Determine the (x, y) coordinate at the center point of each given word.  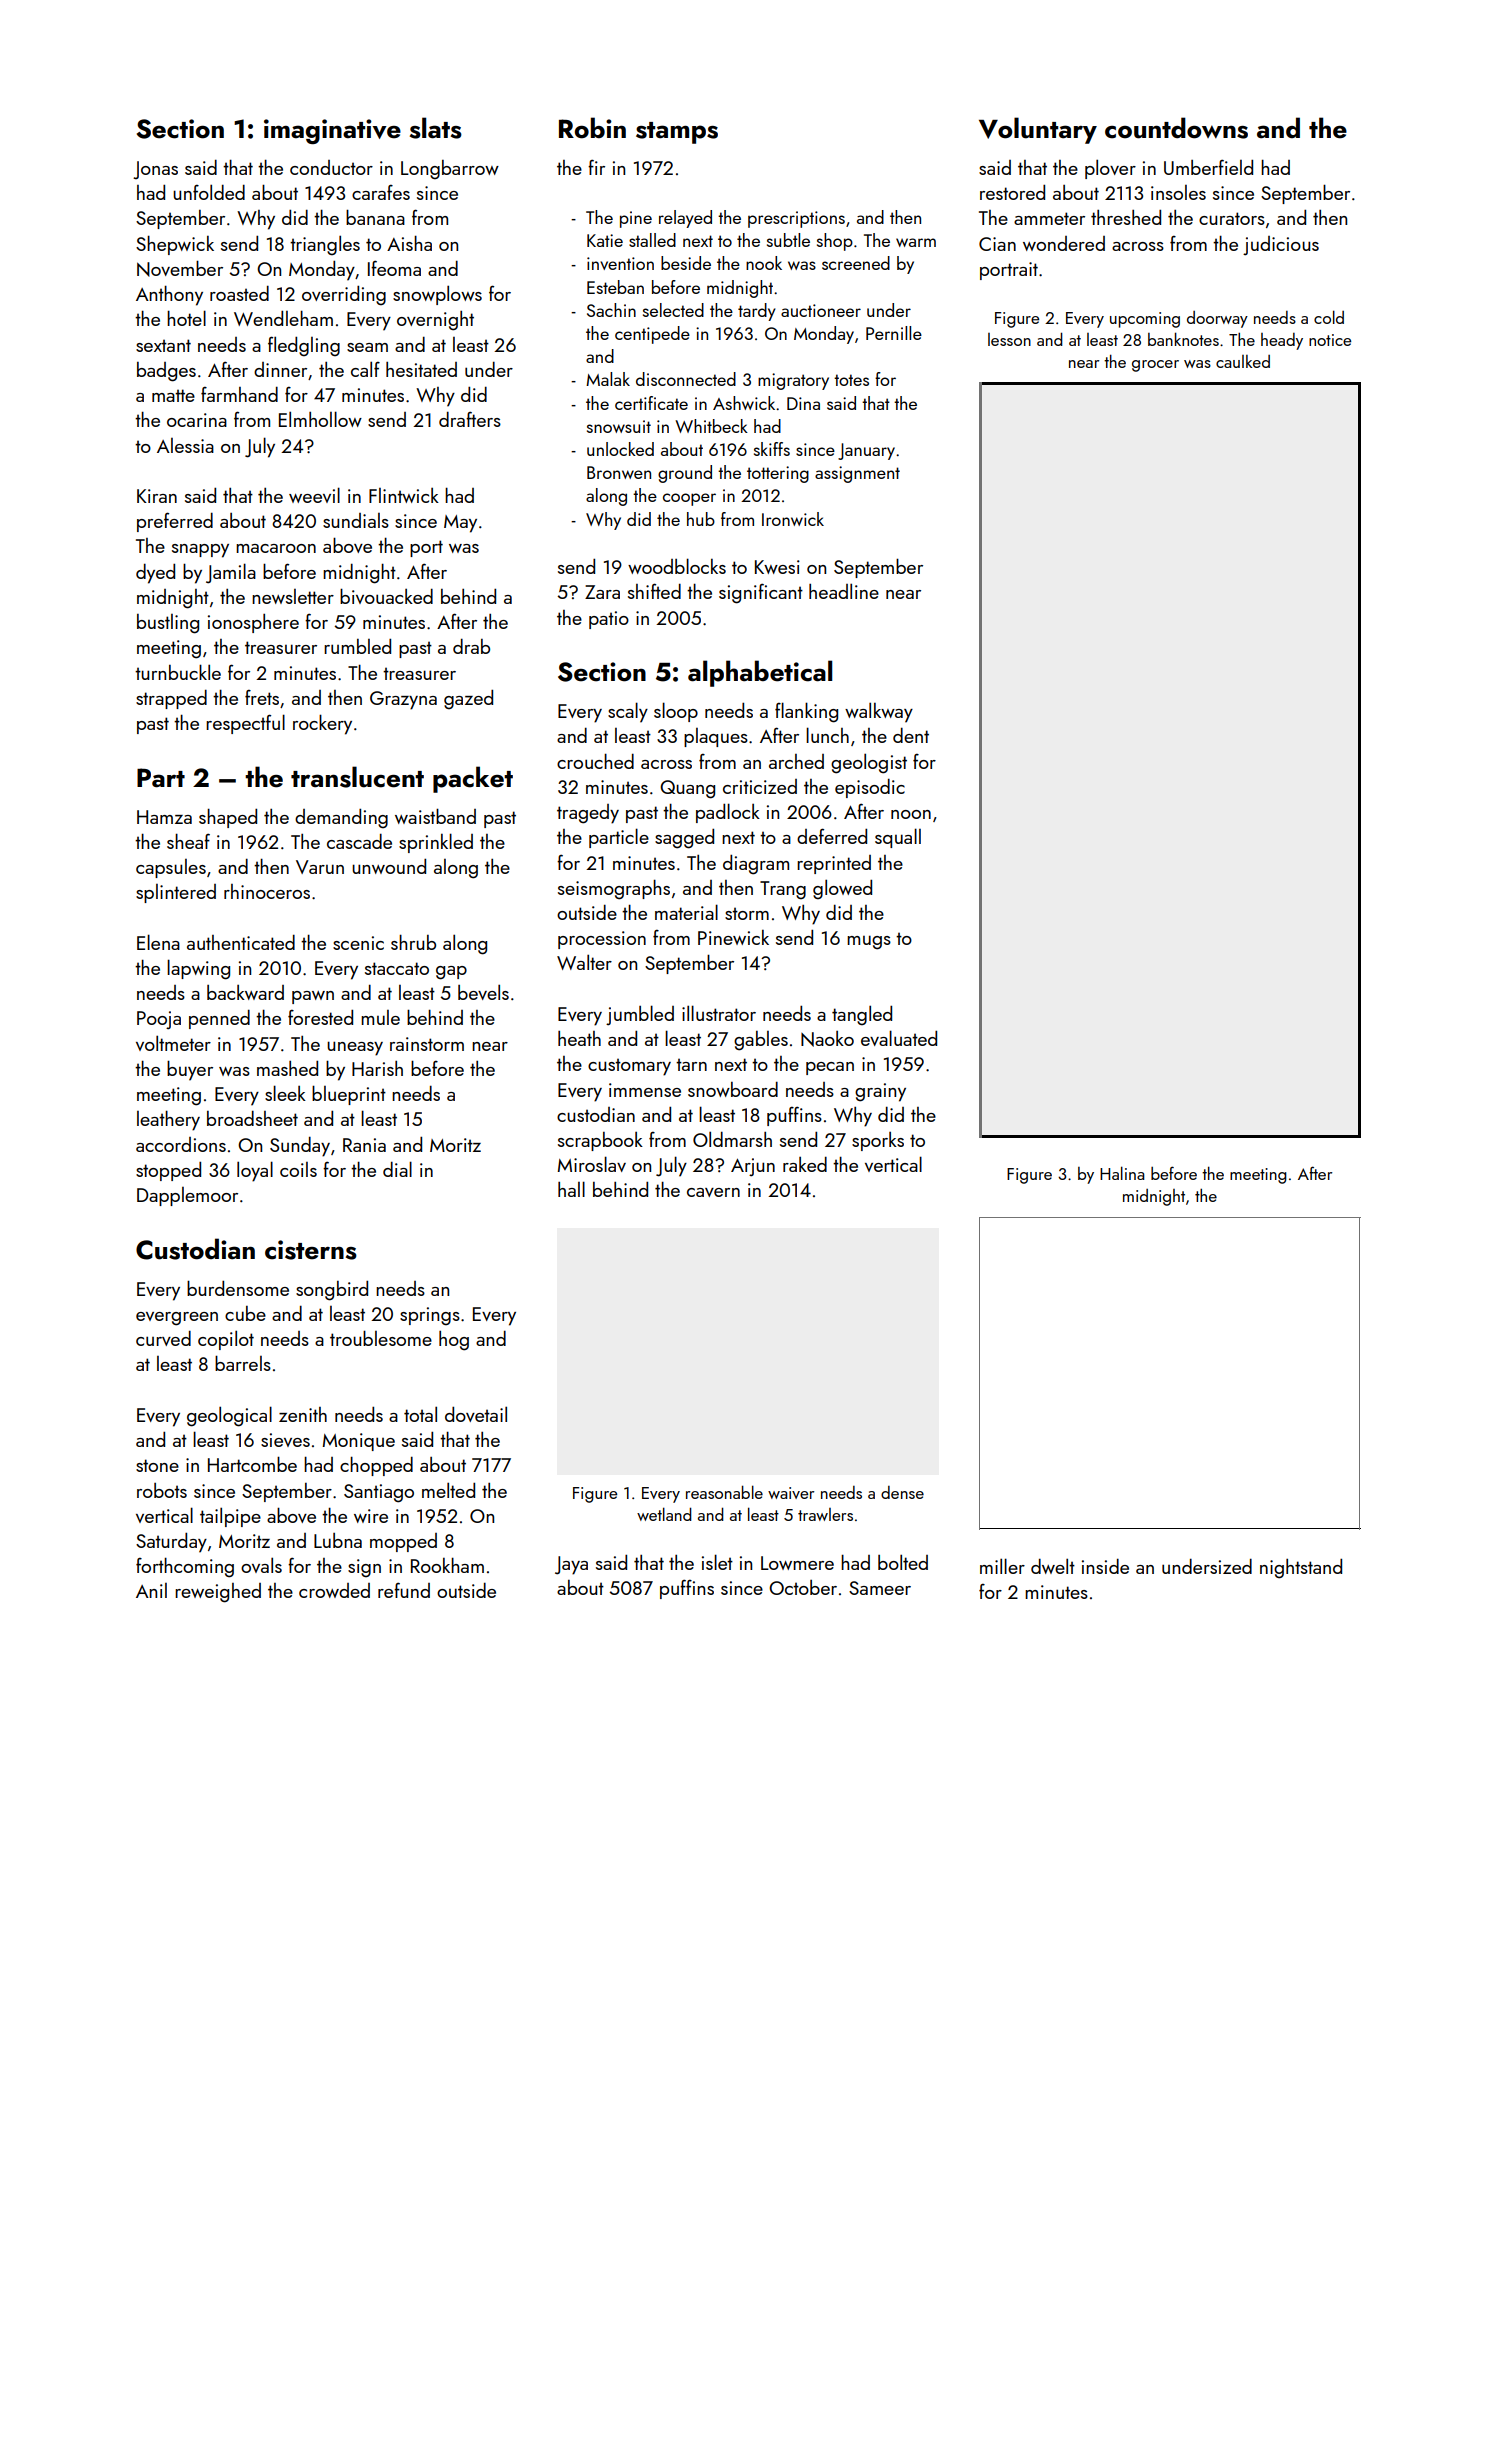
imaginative (332, 131)
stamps (677, 133)
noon (911, 814)
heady (1282, 341)
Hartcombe (252, 1464)
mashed (287, 1068)
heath (579, 1038)
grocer (1155, 366)
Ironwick (793, 519)
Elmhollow (320, 419)
